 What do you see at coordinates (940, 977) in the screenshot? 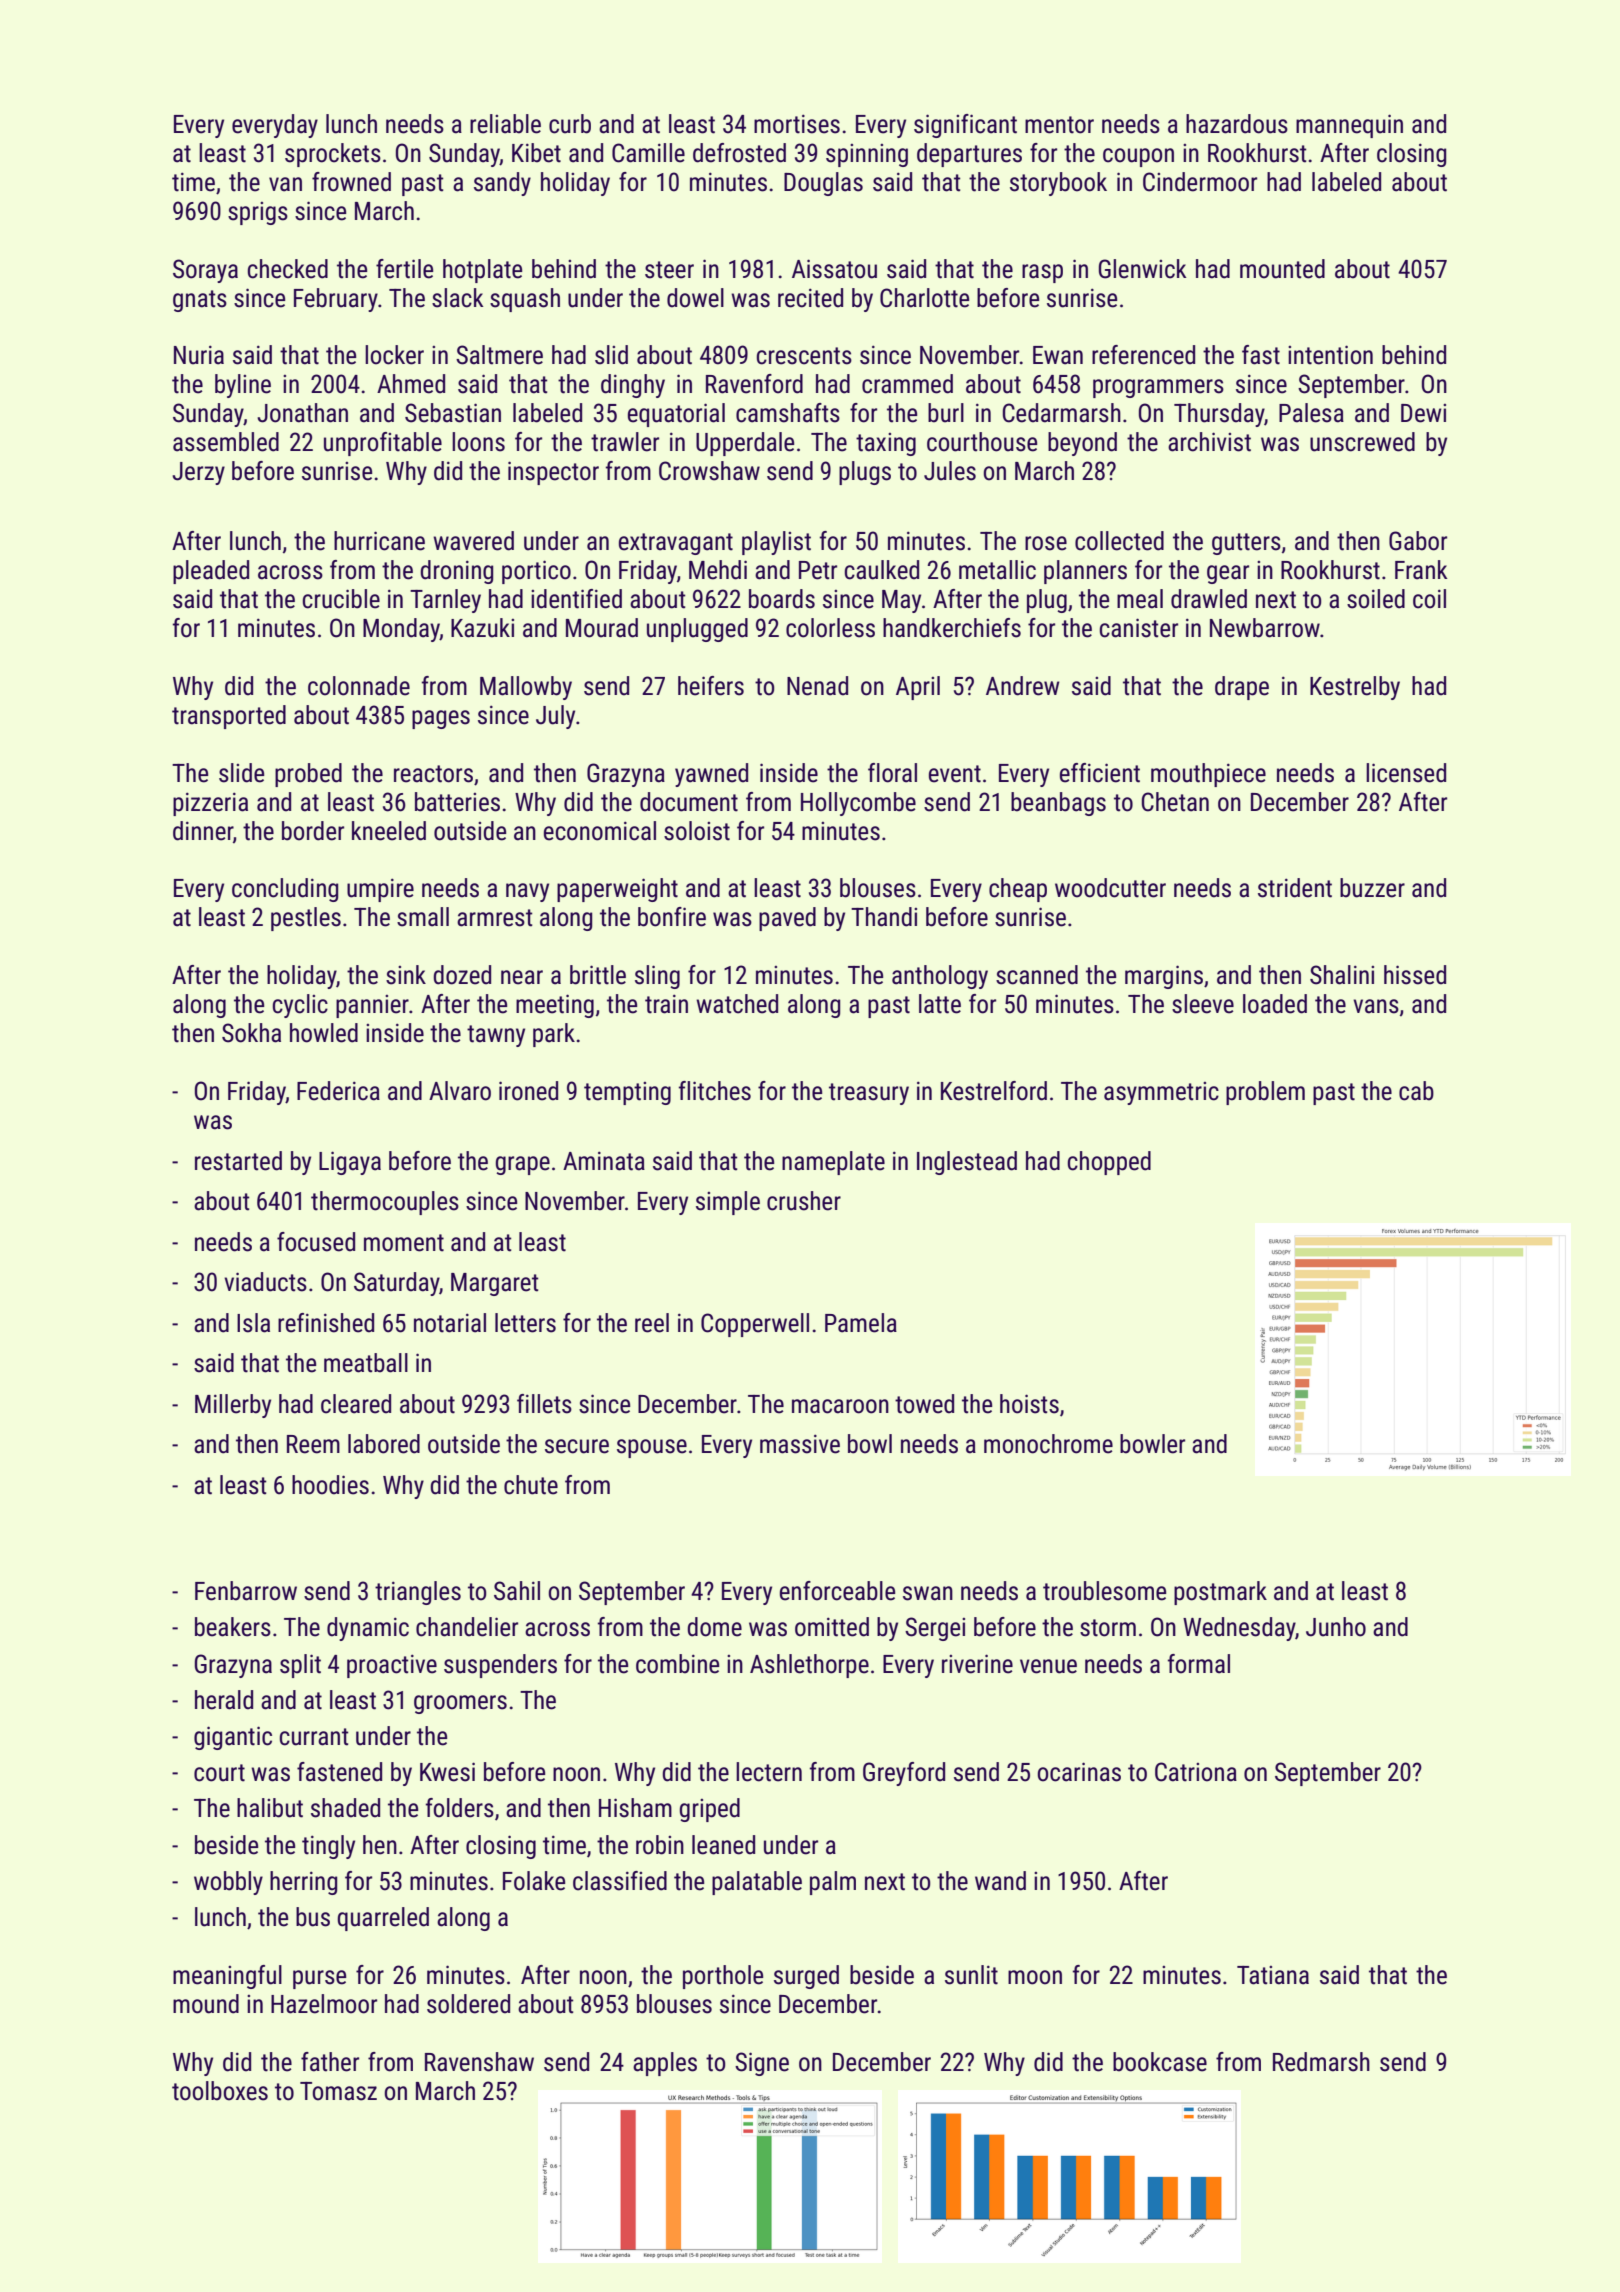
I see `anthology` at bounding box center [940, 977].
